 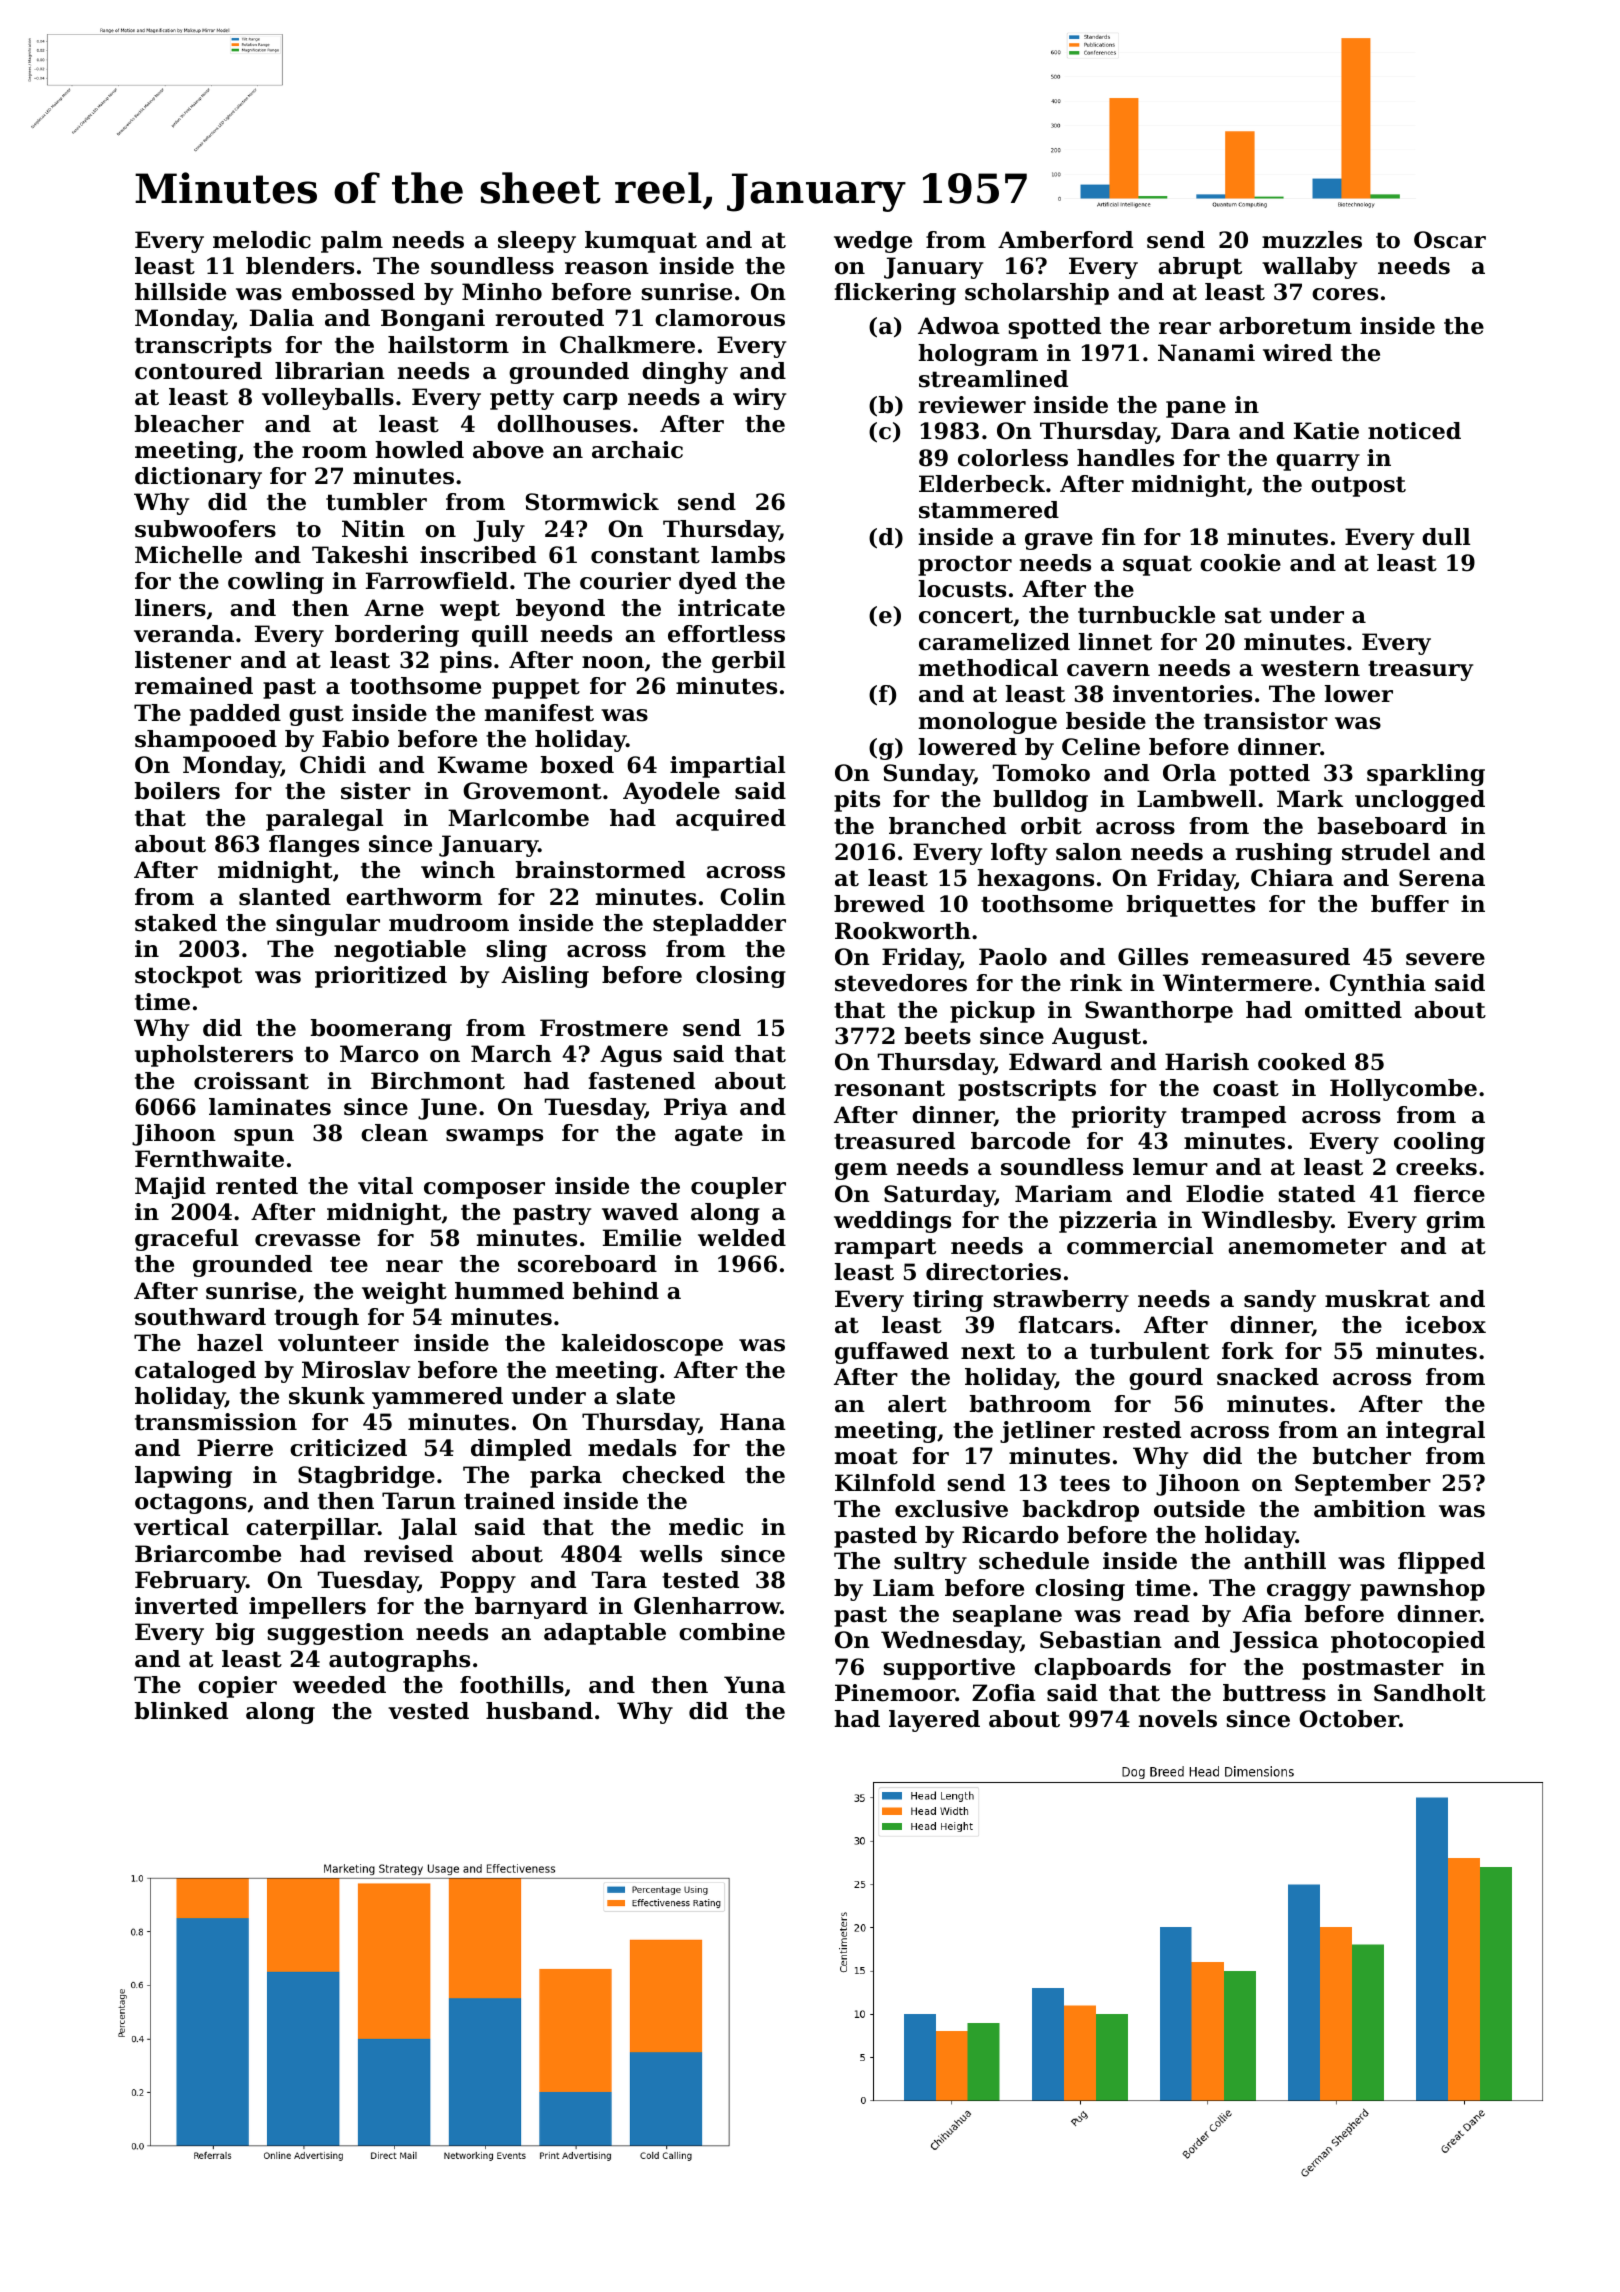 What do you see at coordinates (381, 1030) in the screenshot?
I see `boomerang` at bounding box center [381, 1030].
